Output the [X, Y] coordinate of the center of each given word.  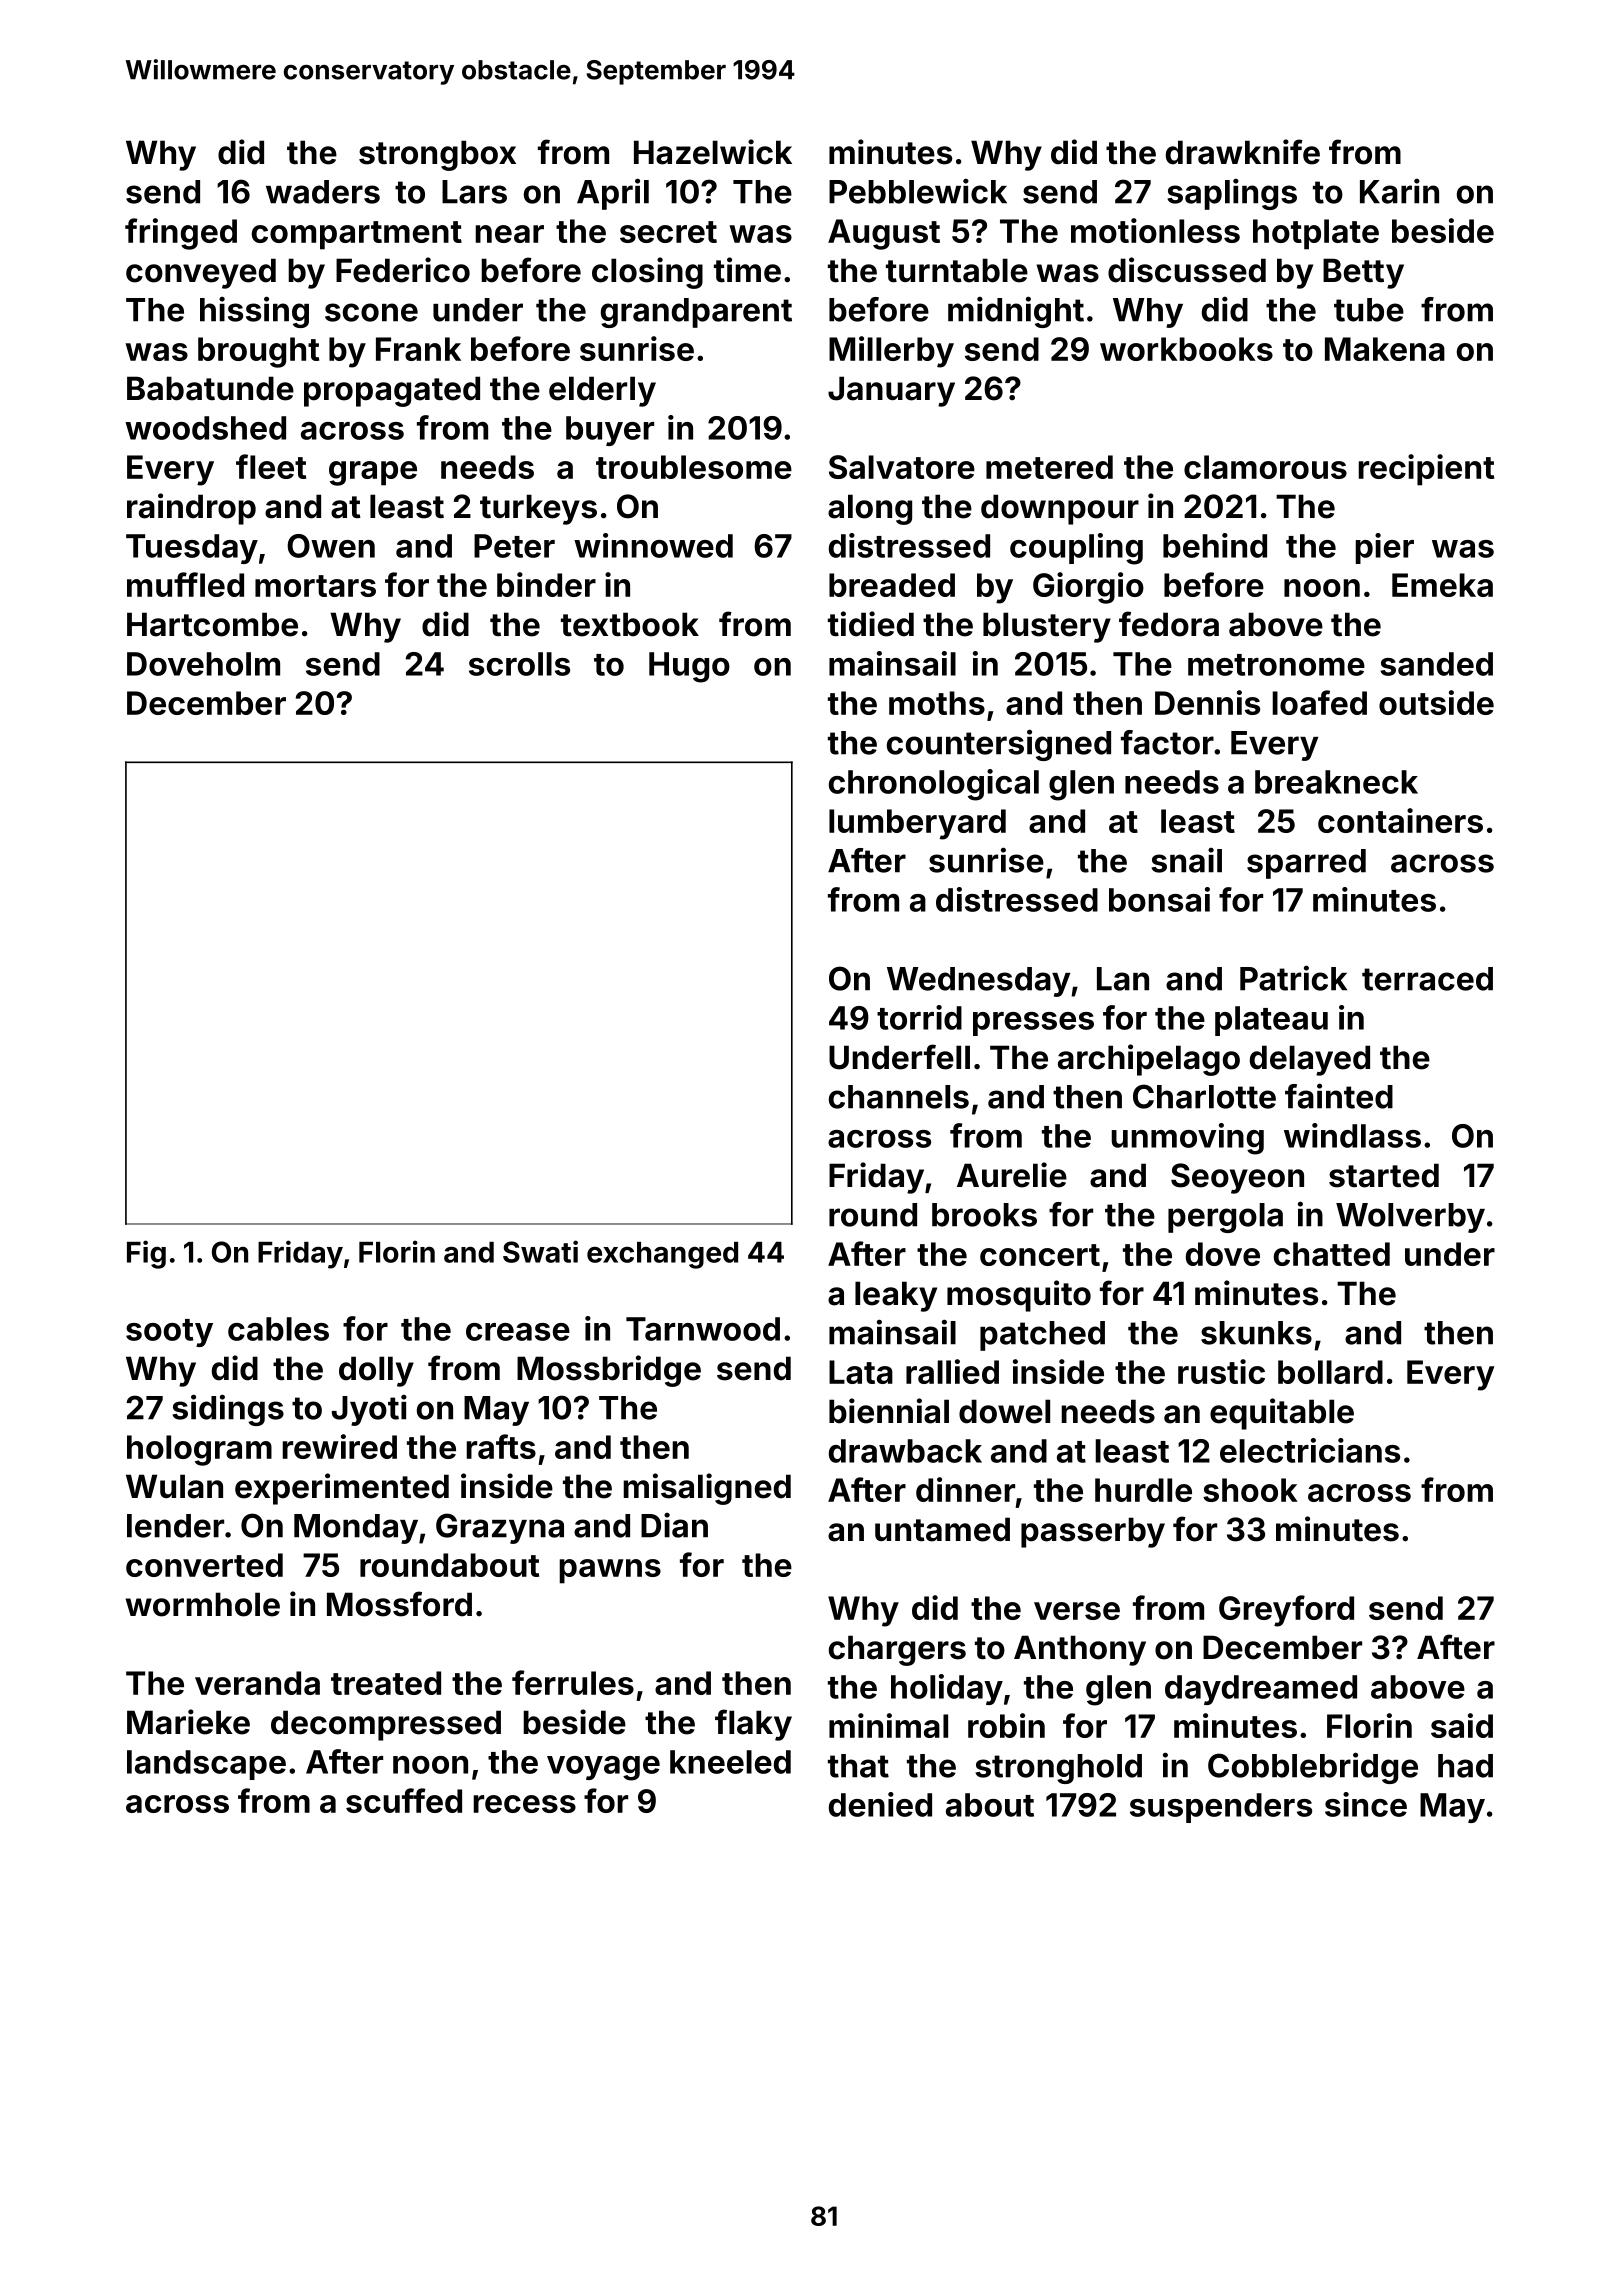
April [613, 194]
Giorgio [1088, 588]
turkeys [538, 509]
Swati [540, 1251]
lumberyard [917, 824]
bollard [1330, 1372]
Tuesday [192, 549]
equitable [1282, 1414]
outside [1436, 702]
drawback [905, 1451]
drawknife [1243, 152]
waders [323, 192]
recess [524, 1804]
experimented [342, 1489]
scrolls [519, 664]
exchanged [662, 1255]
